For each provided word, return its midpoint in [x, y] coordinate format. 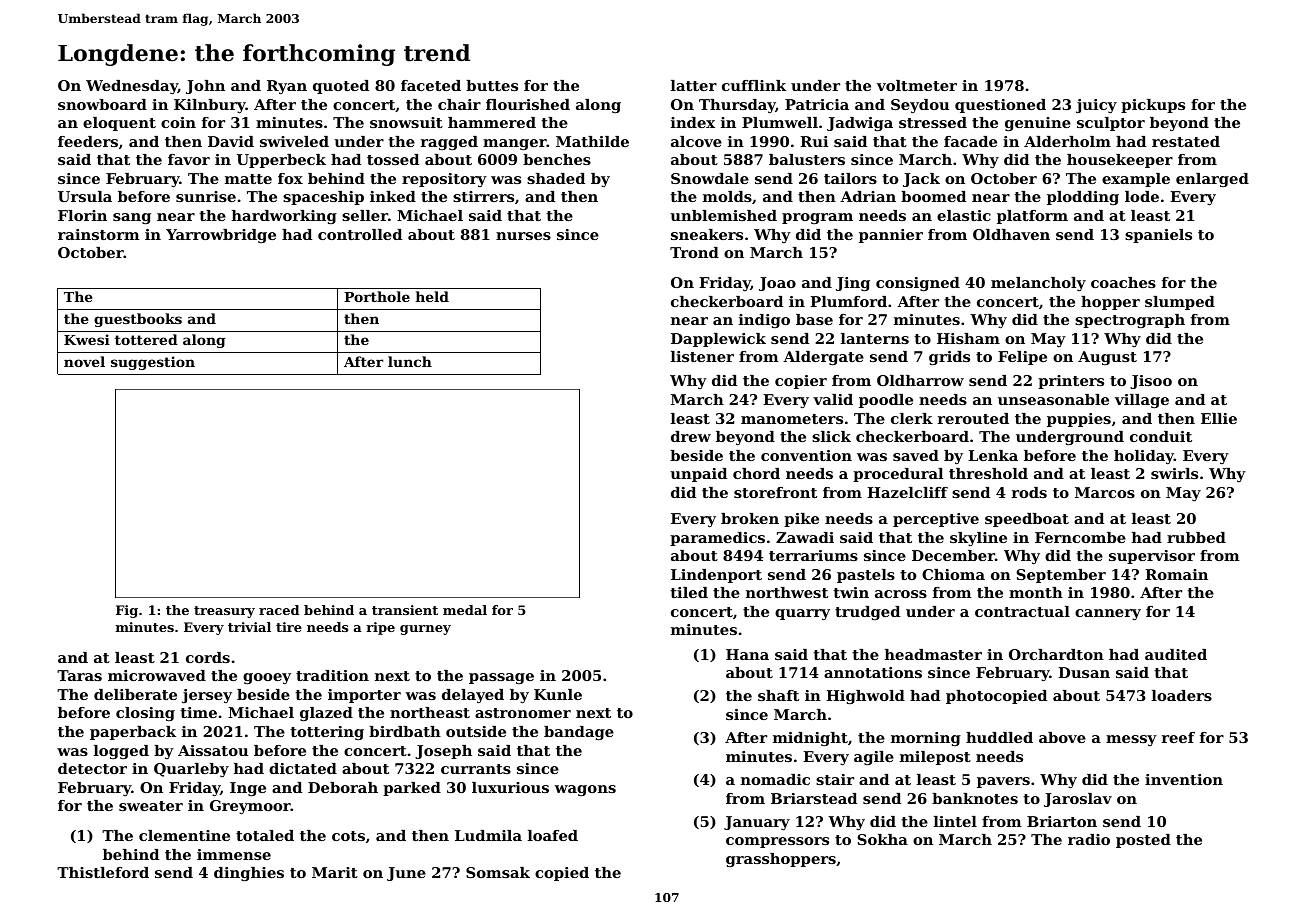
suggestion [153, 363]
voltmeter [917, 85]
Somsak [498, 872]
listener [702, 356]
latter [694, 85]
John [205, 87]
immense [234, 854]
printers [1071, 382]
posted [1143, 841]
